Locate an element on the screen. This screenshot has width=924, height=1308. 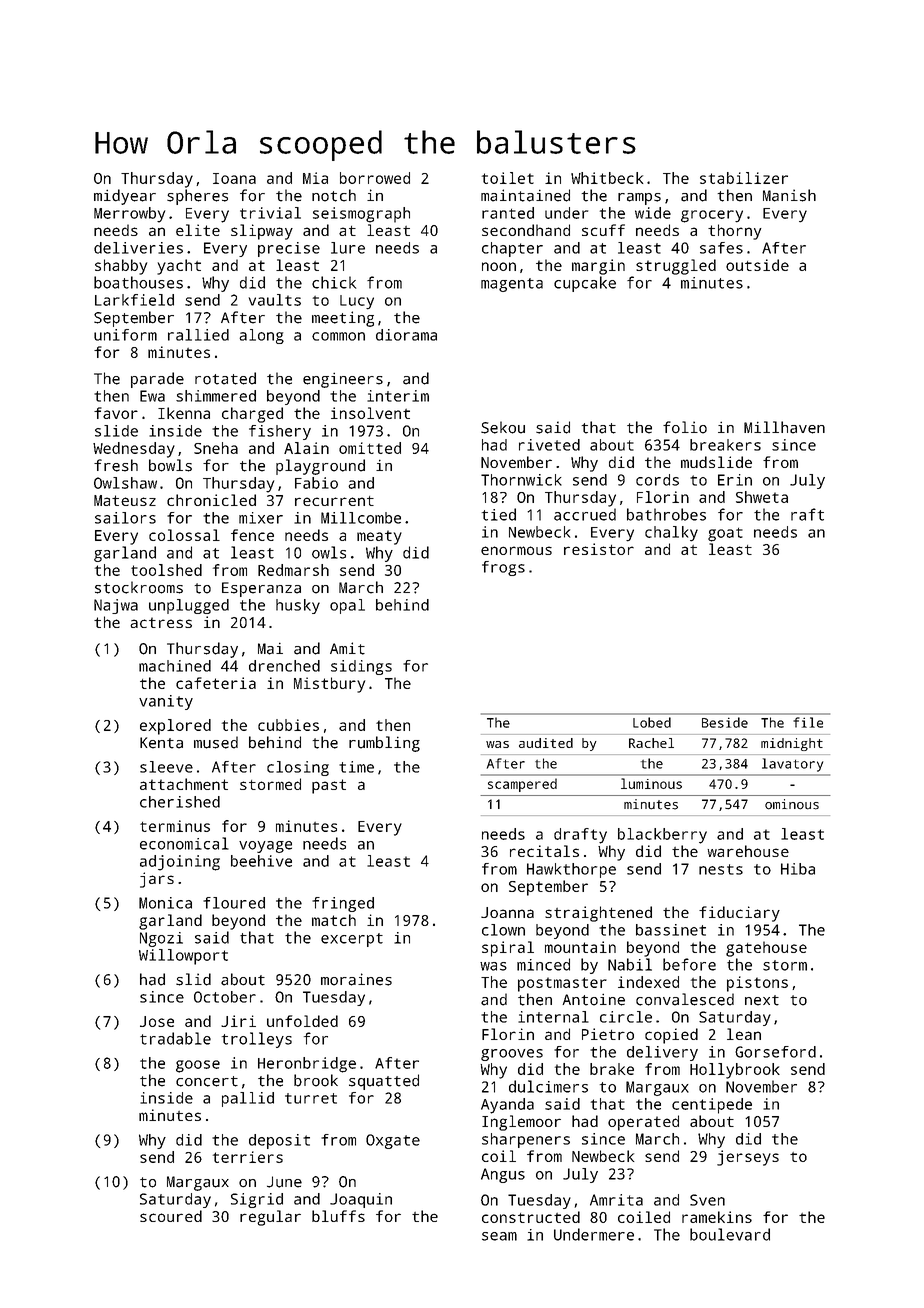
midyear is located at coordinates (125, 197).
